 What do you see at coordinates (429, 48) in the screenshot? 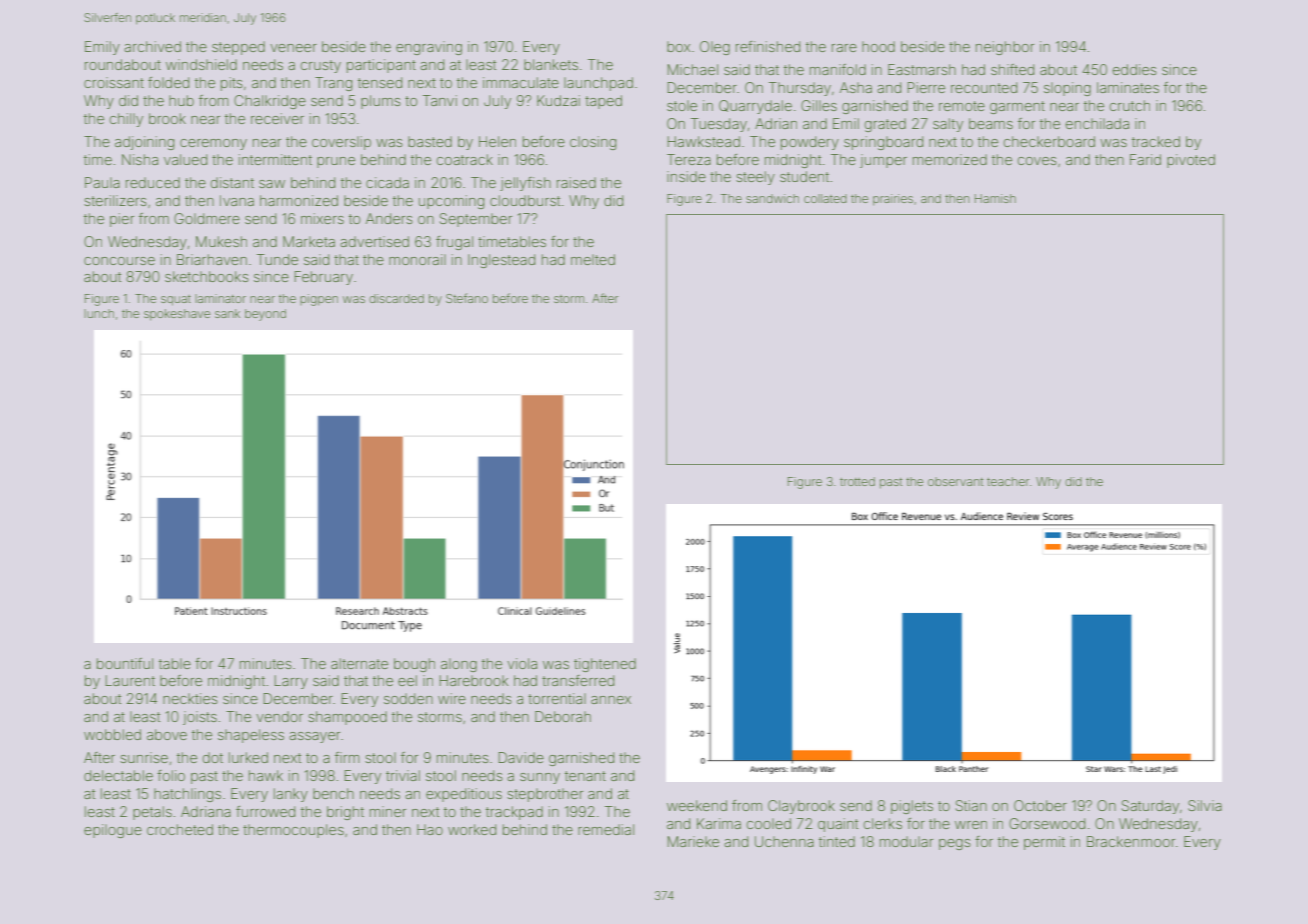
I see `engraving` at bounding box center [429, 48].
